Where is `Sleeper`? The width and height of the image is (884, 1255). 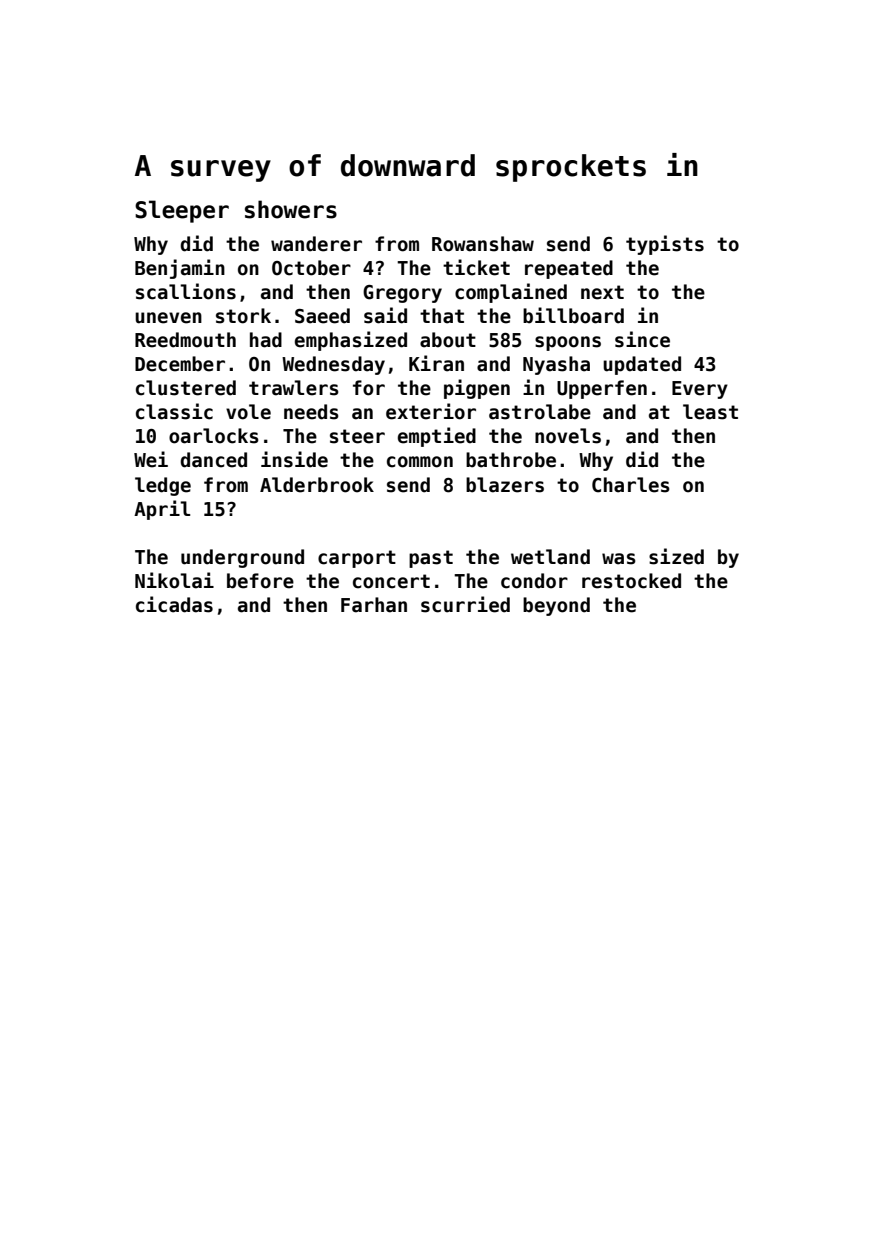
Sleeper is located at coordinates (182, 211).
